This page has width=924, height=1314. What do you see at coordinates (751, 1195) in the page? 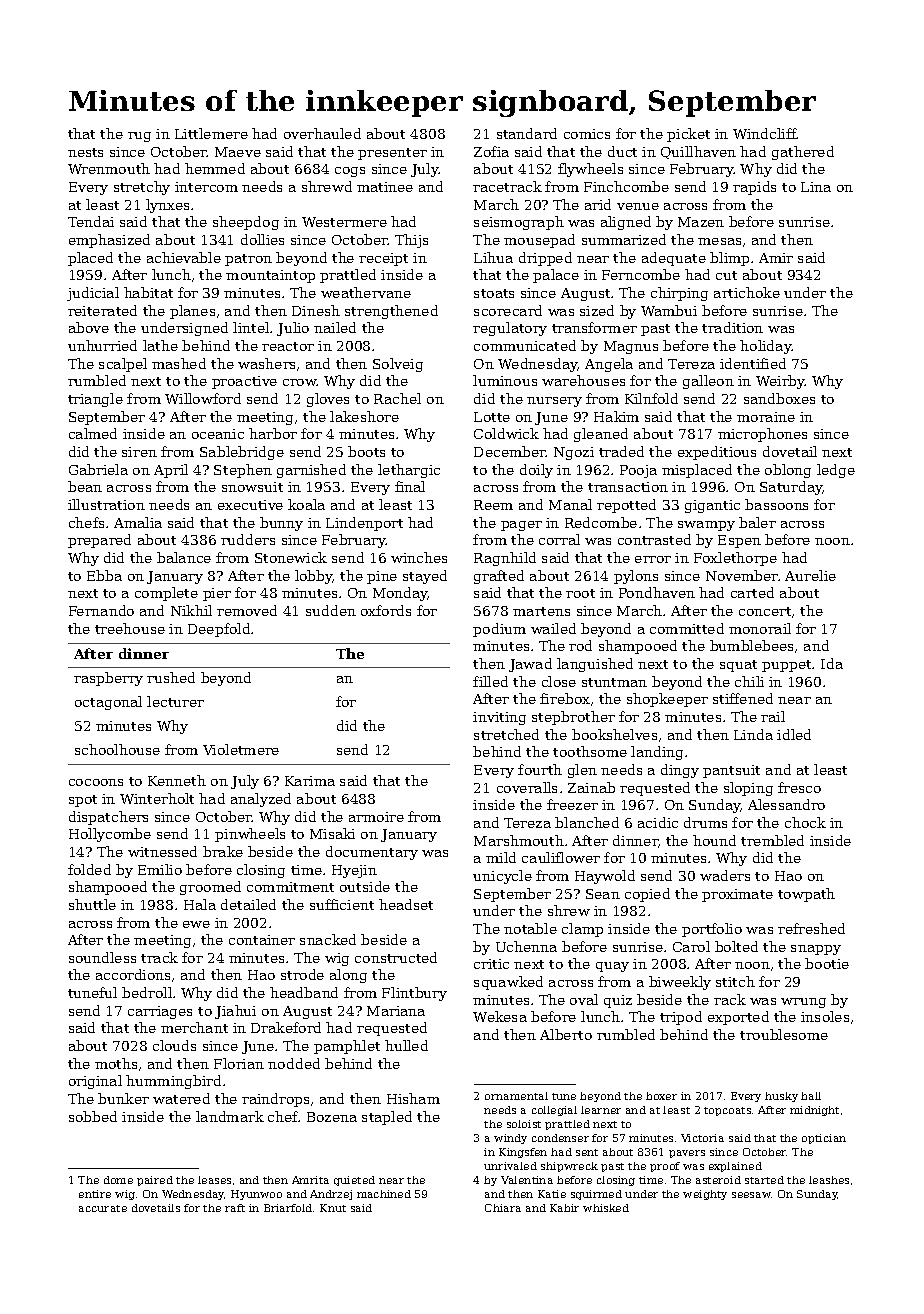
I see `seesaw` at bounding box center [751, 1195].
